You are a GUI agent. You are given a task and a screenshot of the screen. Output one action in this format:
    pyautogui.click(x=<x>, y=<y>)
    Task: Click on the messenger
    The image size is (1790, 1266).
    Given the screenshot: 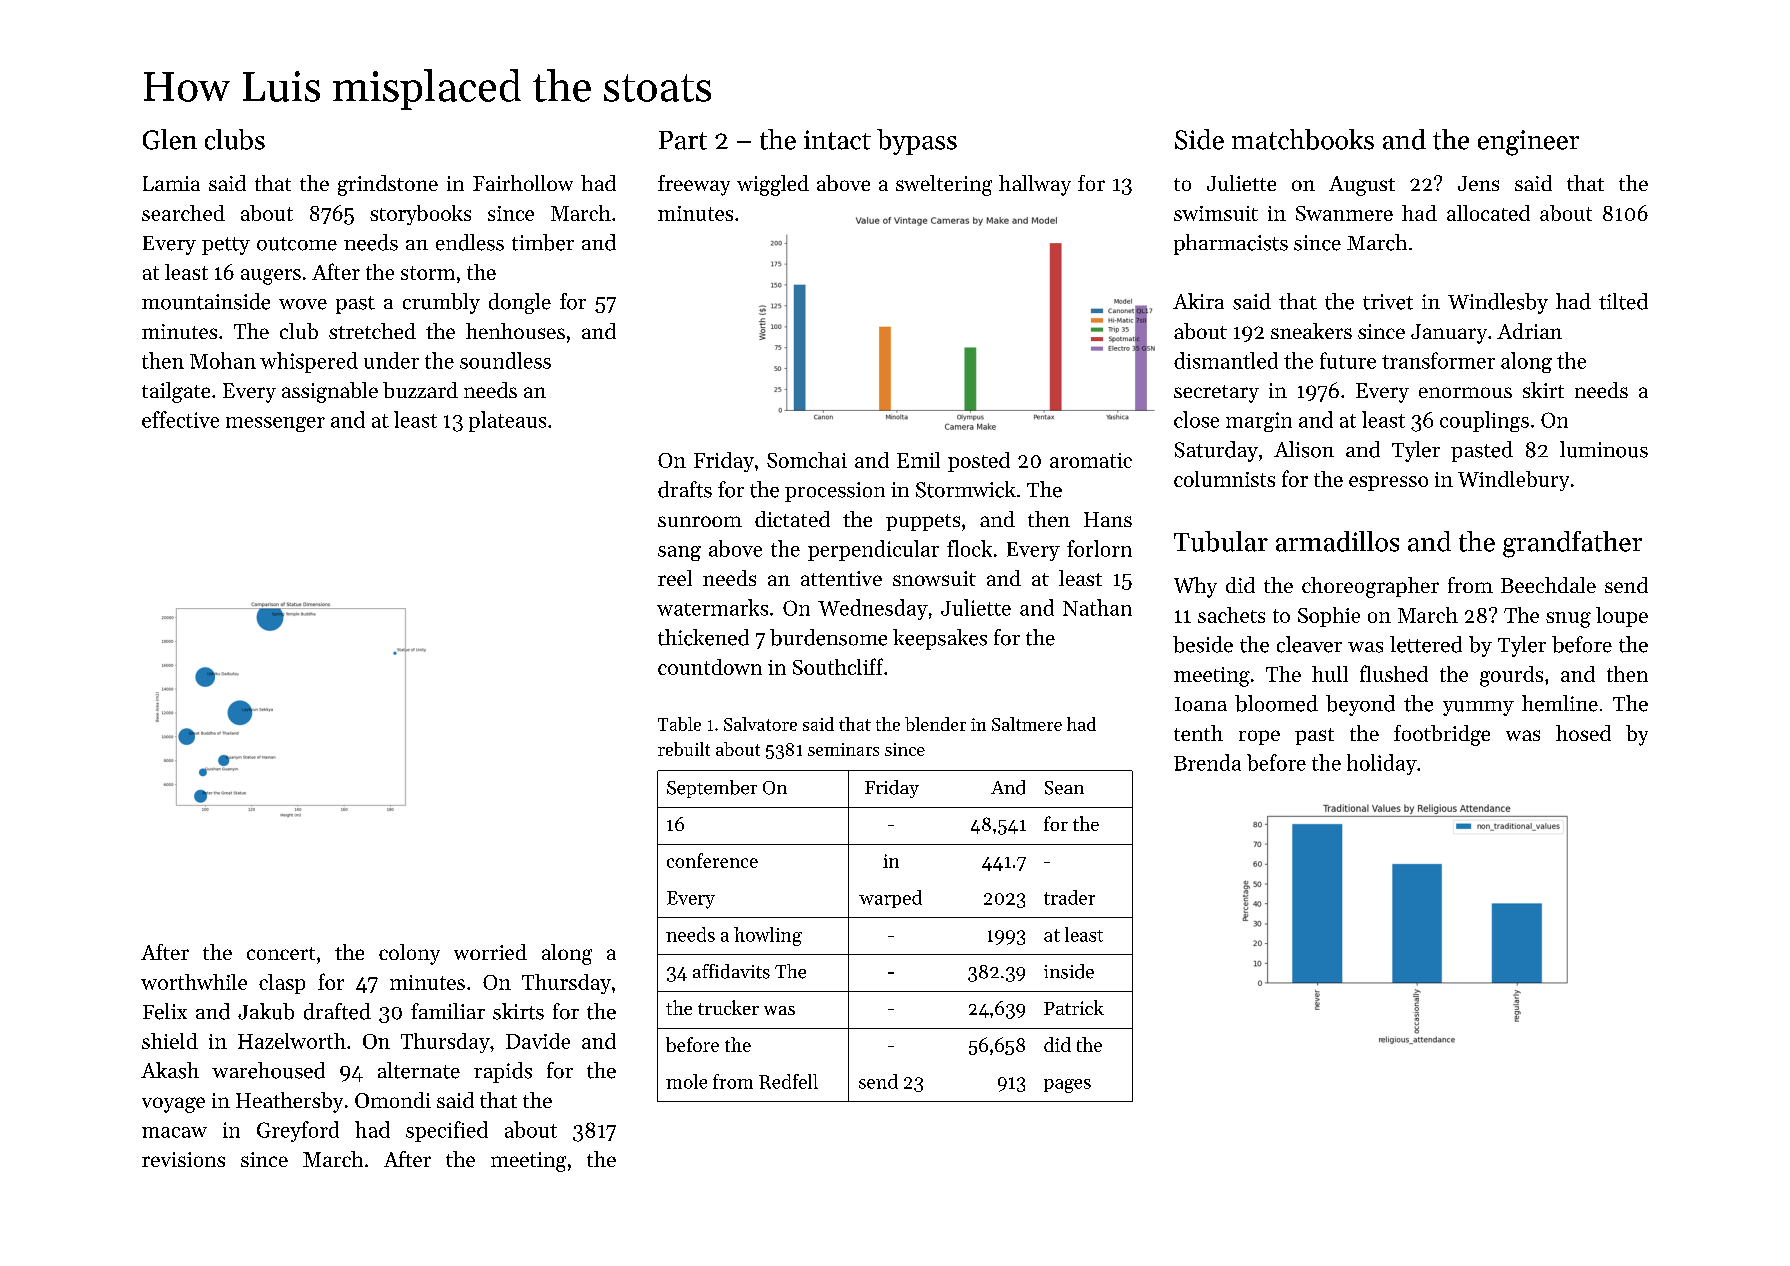 What is the action you would take?
    pyautogui.click(x=275, y=424)
